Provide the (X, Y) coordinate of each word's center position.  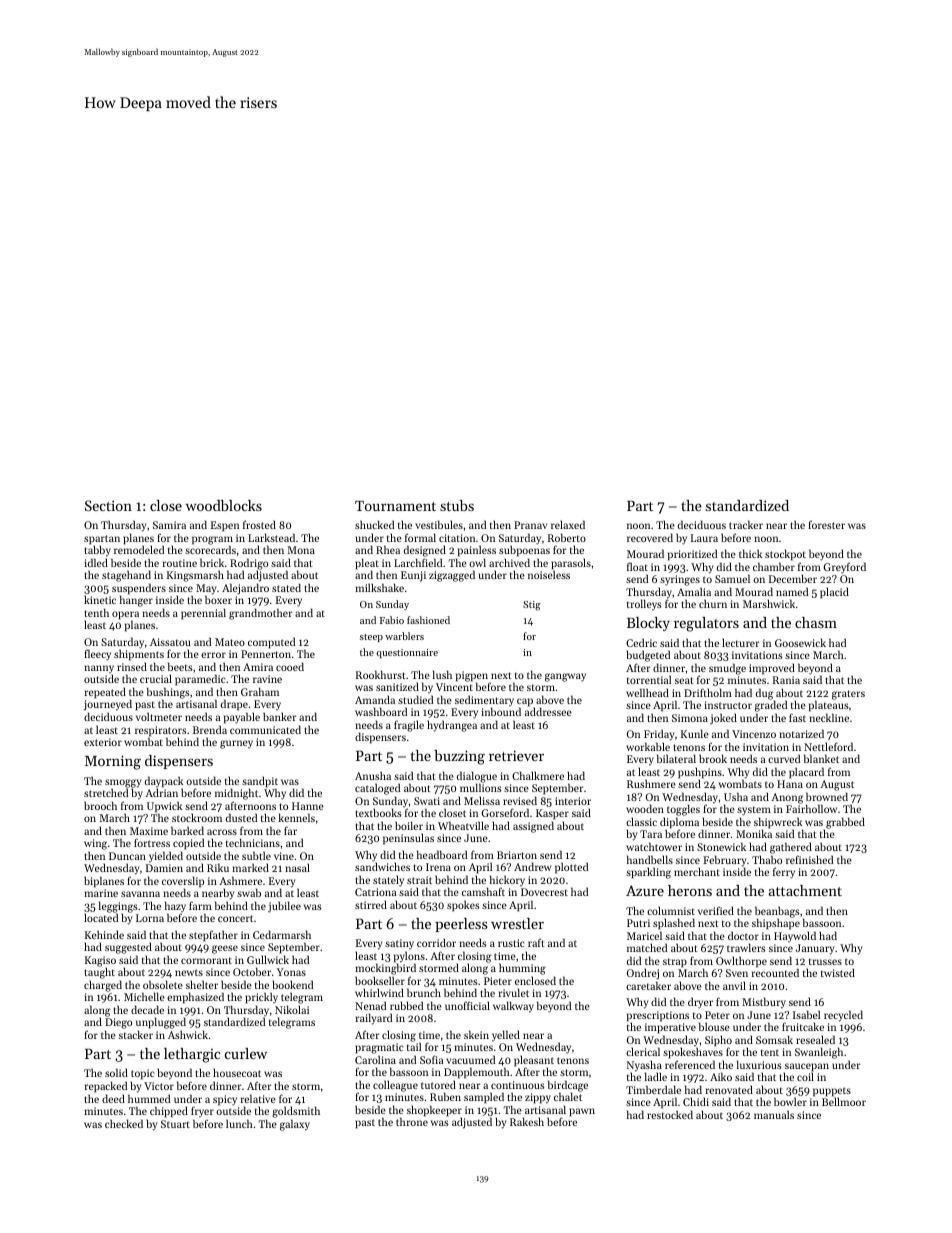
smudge (727, 669)
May (206, 590)
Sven (737, 973)
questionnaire (407, 653)
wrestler (517, 923)
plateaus (829, 706)
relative (258, 1098)
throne (412, 1122)
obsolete (163, 984)
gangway (565, 677)
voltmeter (159, 716)
